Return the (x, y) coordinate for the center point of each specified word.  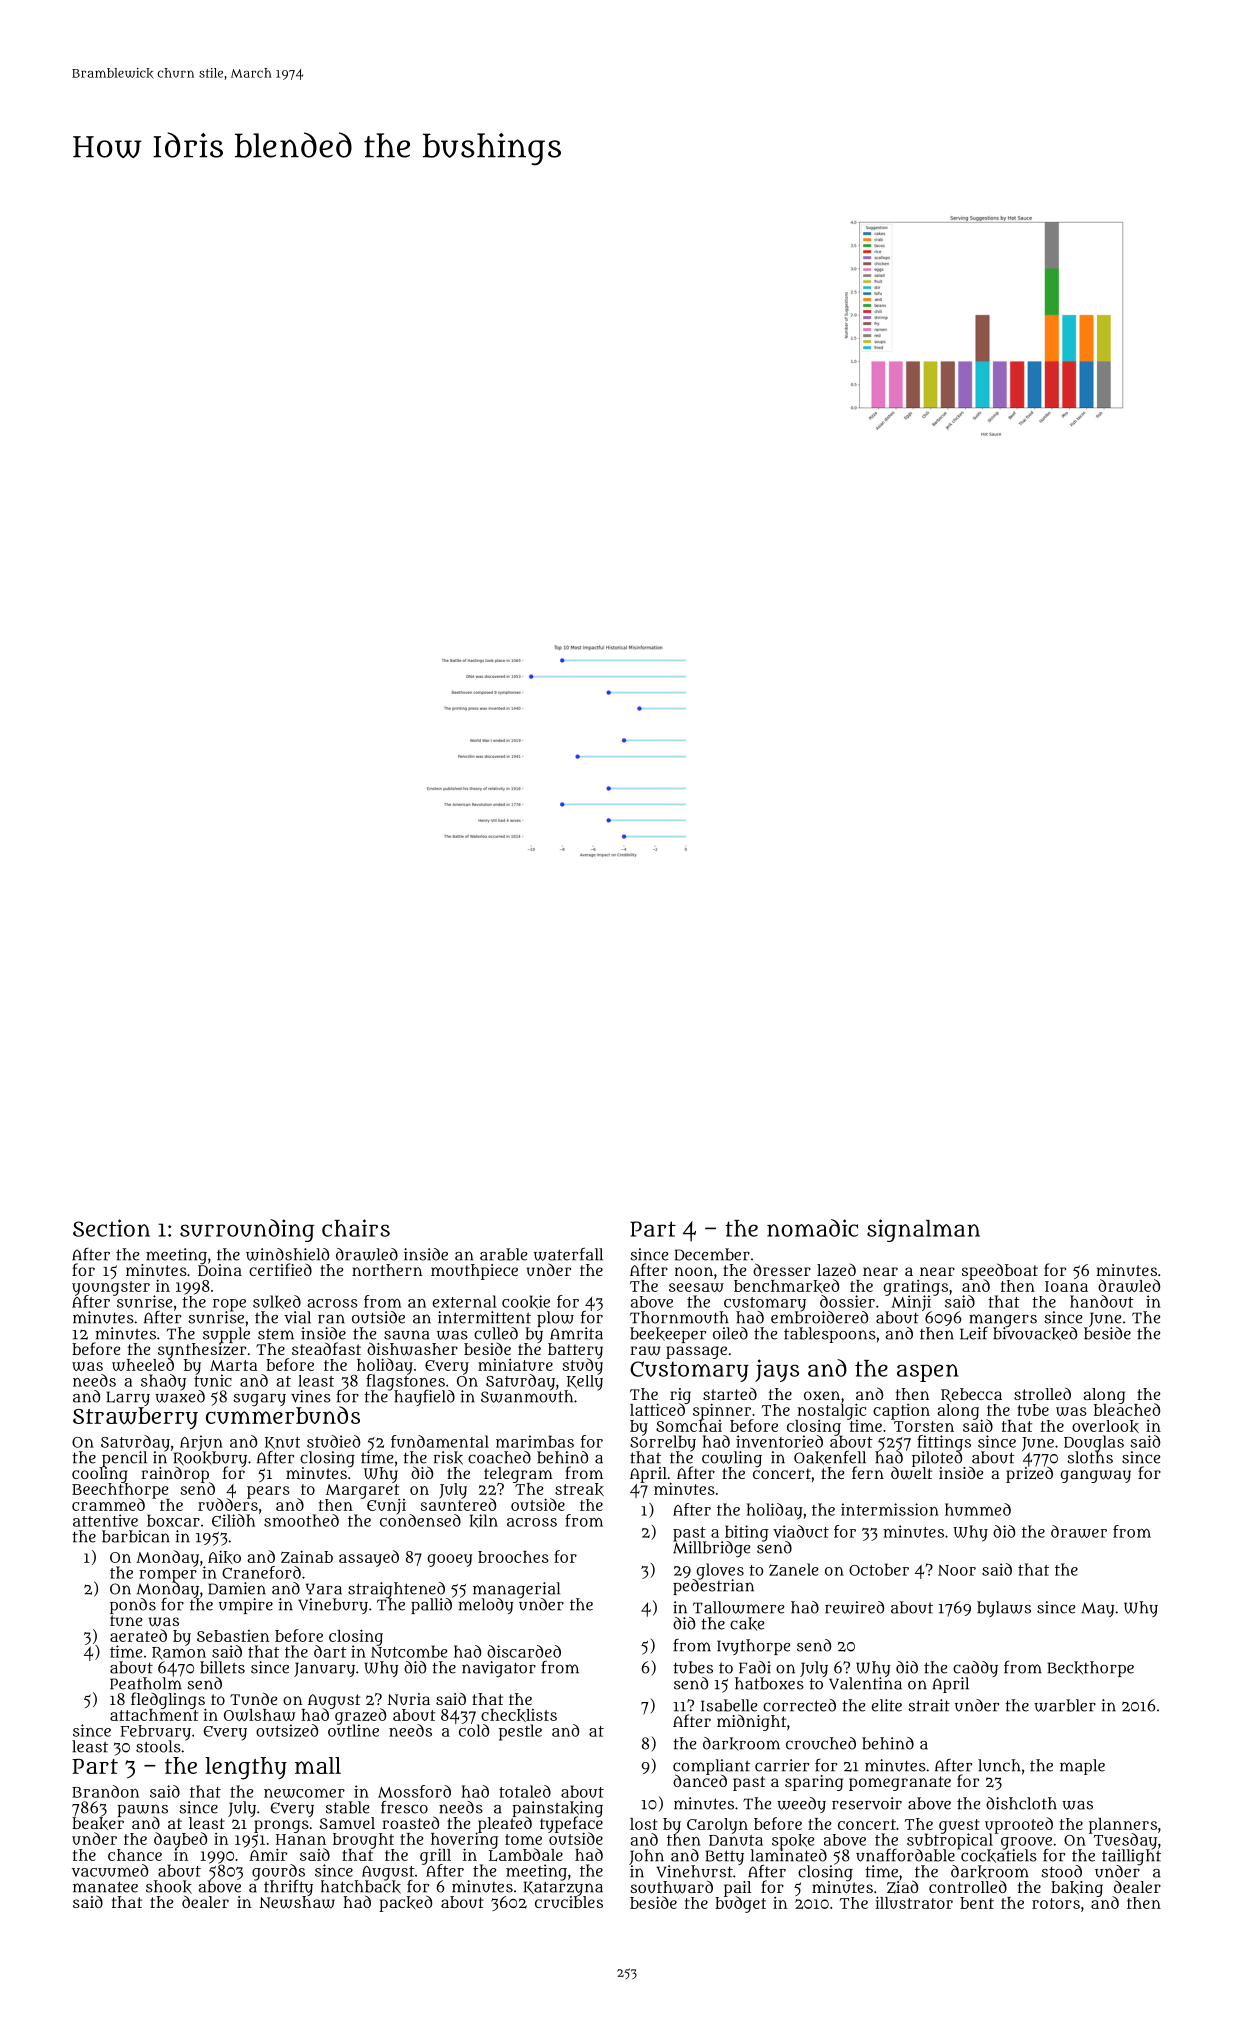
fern (868, 1472)
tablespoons (830, 1335)
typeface (571, 1825)
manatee (105, 1887)
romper (168, 1576)
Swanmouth (527, 1396)
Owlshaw (260, 1715)
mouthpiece (474, 1272)
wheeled (143, 1365)
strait (929, 1705)
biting (747, 1533)
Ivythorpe (753, 1647)
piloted (937, 1459)
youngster (111, 1288)
